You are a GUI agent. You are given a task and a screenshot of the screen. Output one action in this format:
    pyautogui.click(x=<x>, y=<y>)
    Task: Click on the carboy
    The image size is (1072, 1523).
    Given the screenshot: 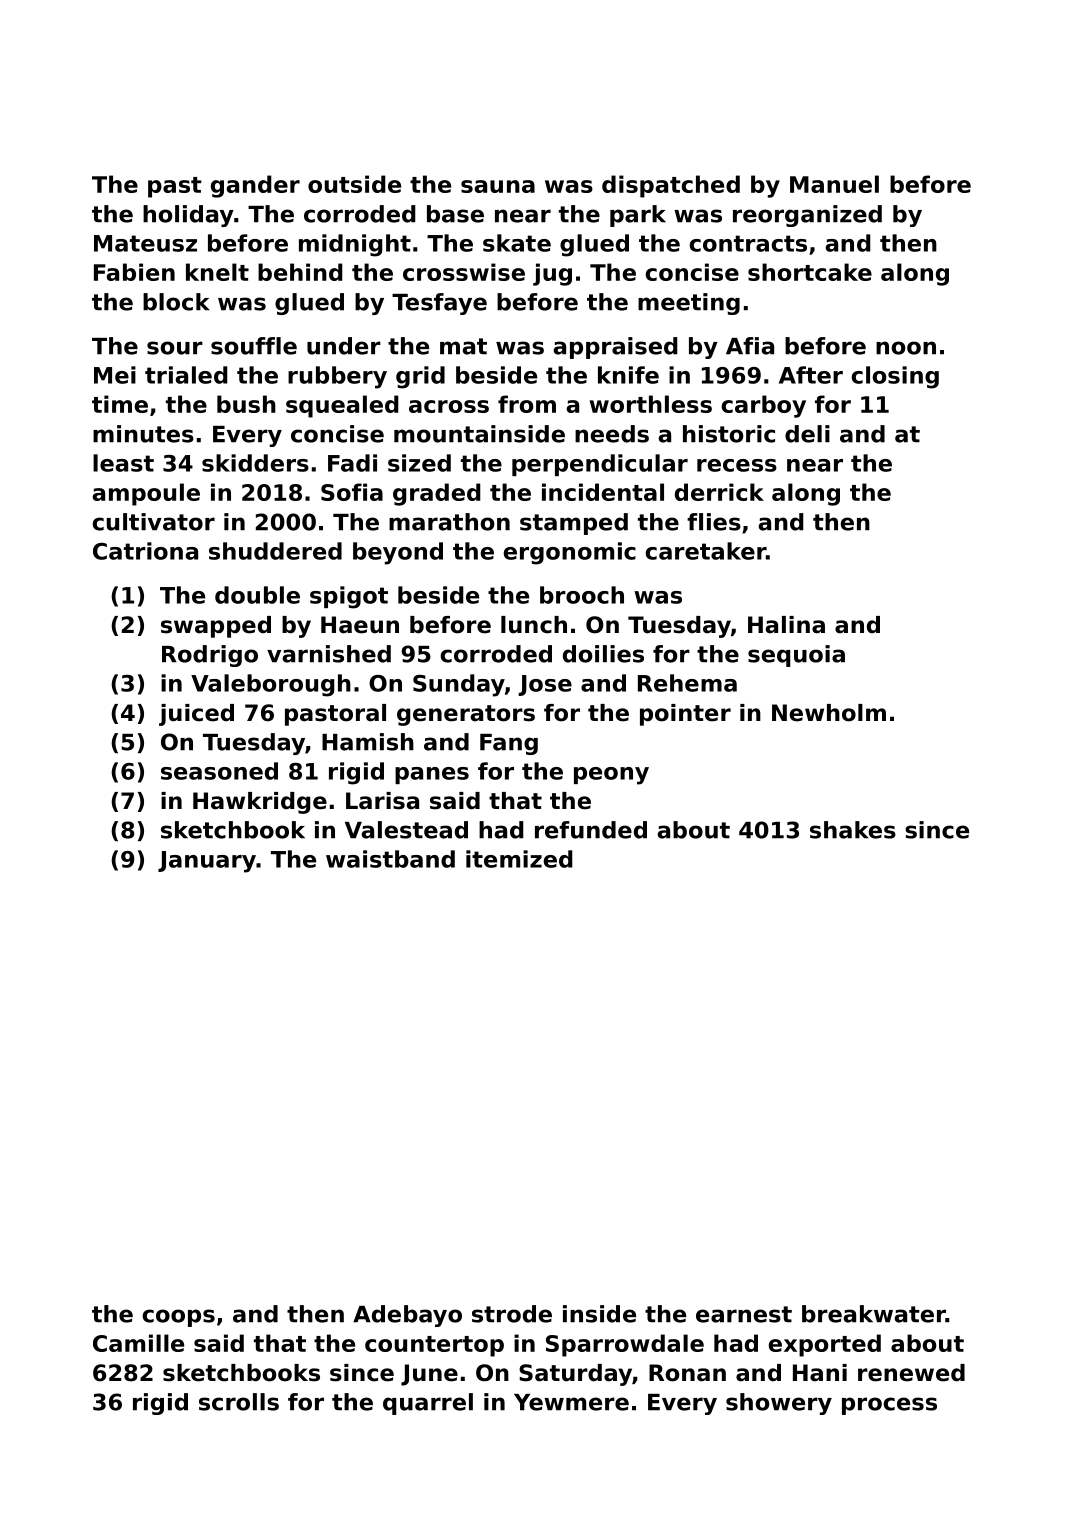 What is the action you would take?
    pyautogui.click(x=763, y=406)
